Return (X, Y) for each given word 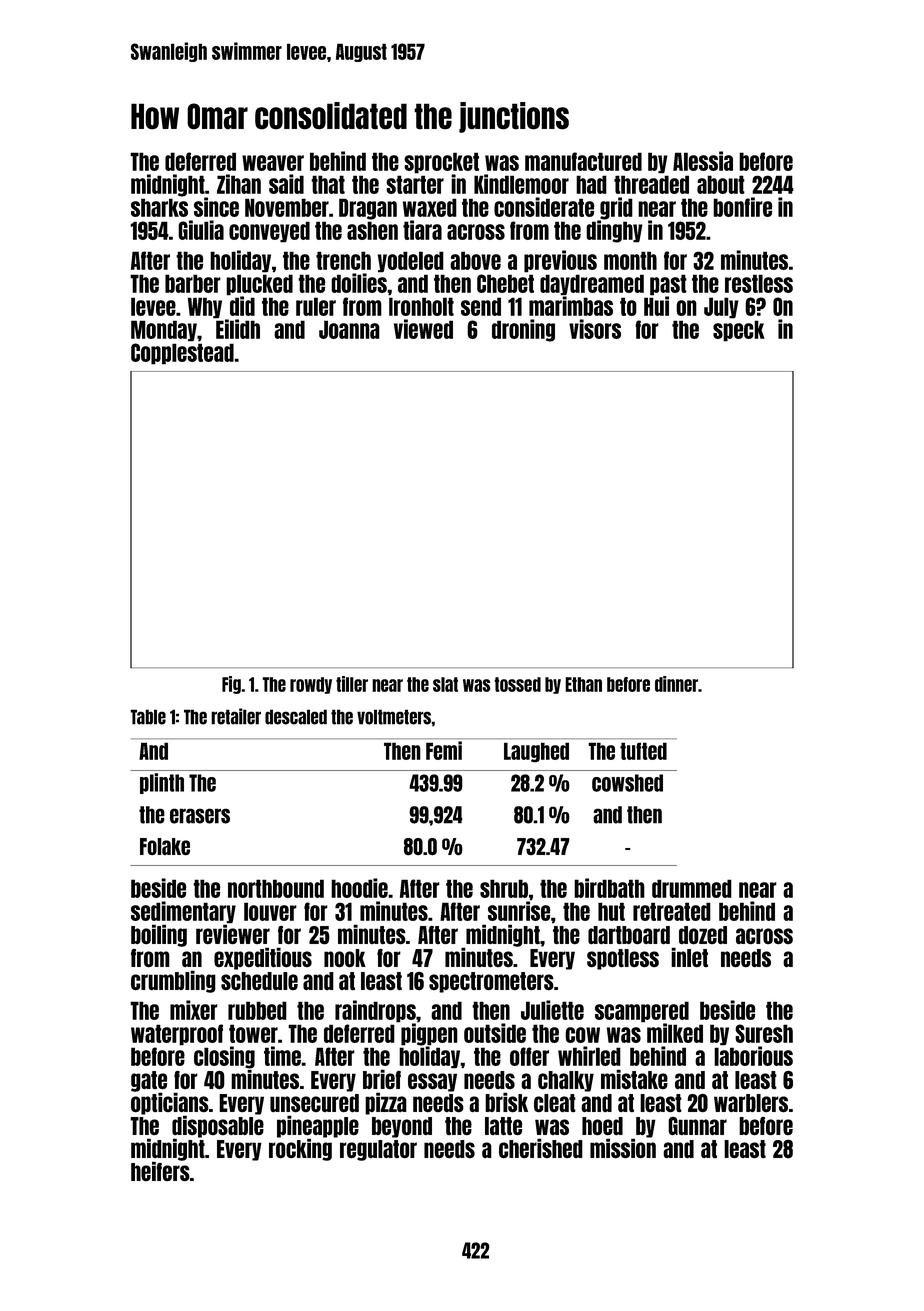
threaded (651, 184)
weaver (273, 163)
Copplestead (182, 354)
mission (623, 1148)
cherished (541, 1148)
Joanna (349, 329)
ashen (372, 230)
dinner (676, 684)
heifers (160, 1171)
